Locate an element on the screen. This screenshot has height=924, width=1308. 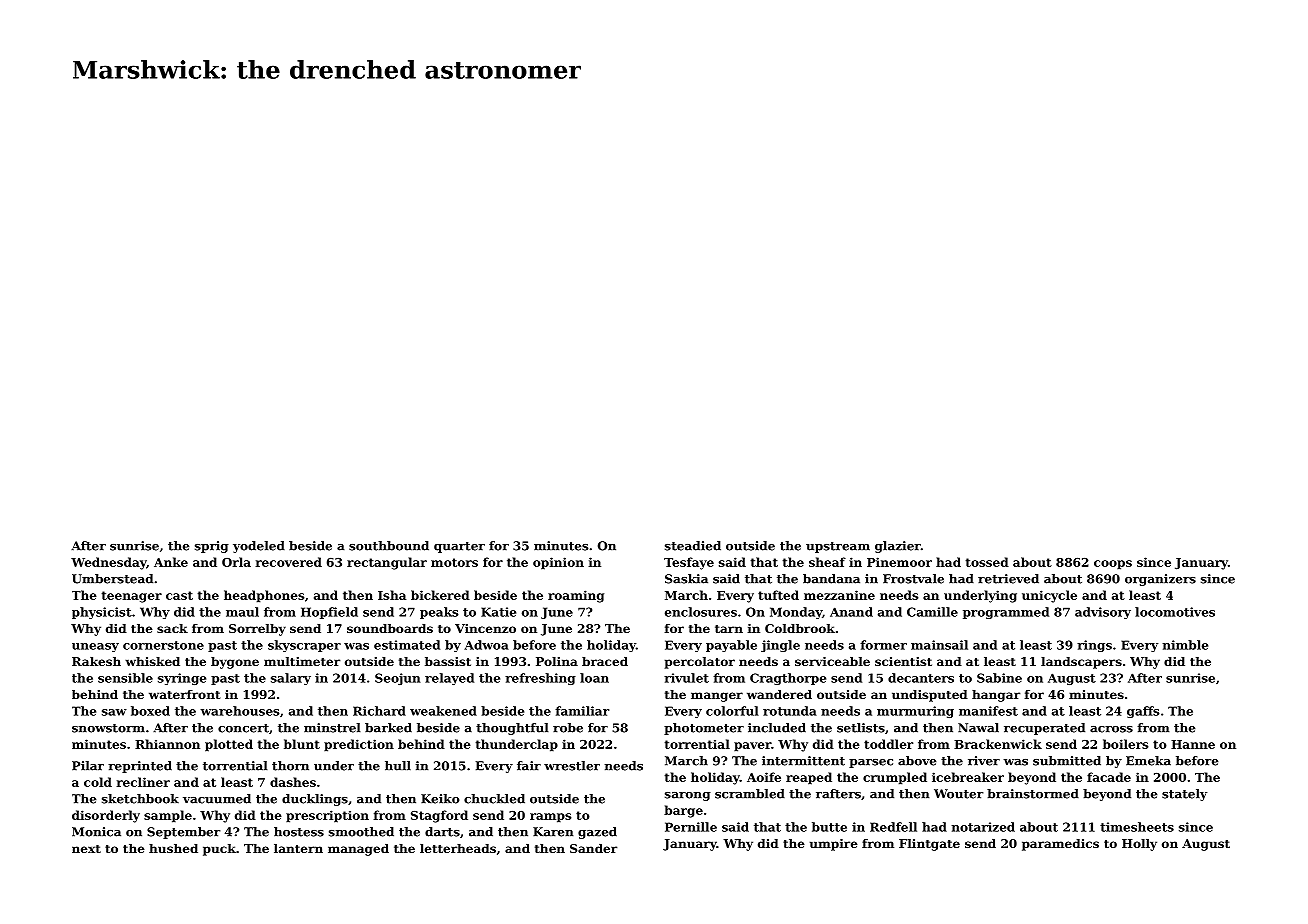
physicist is located at coordinates (102, 613).
